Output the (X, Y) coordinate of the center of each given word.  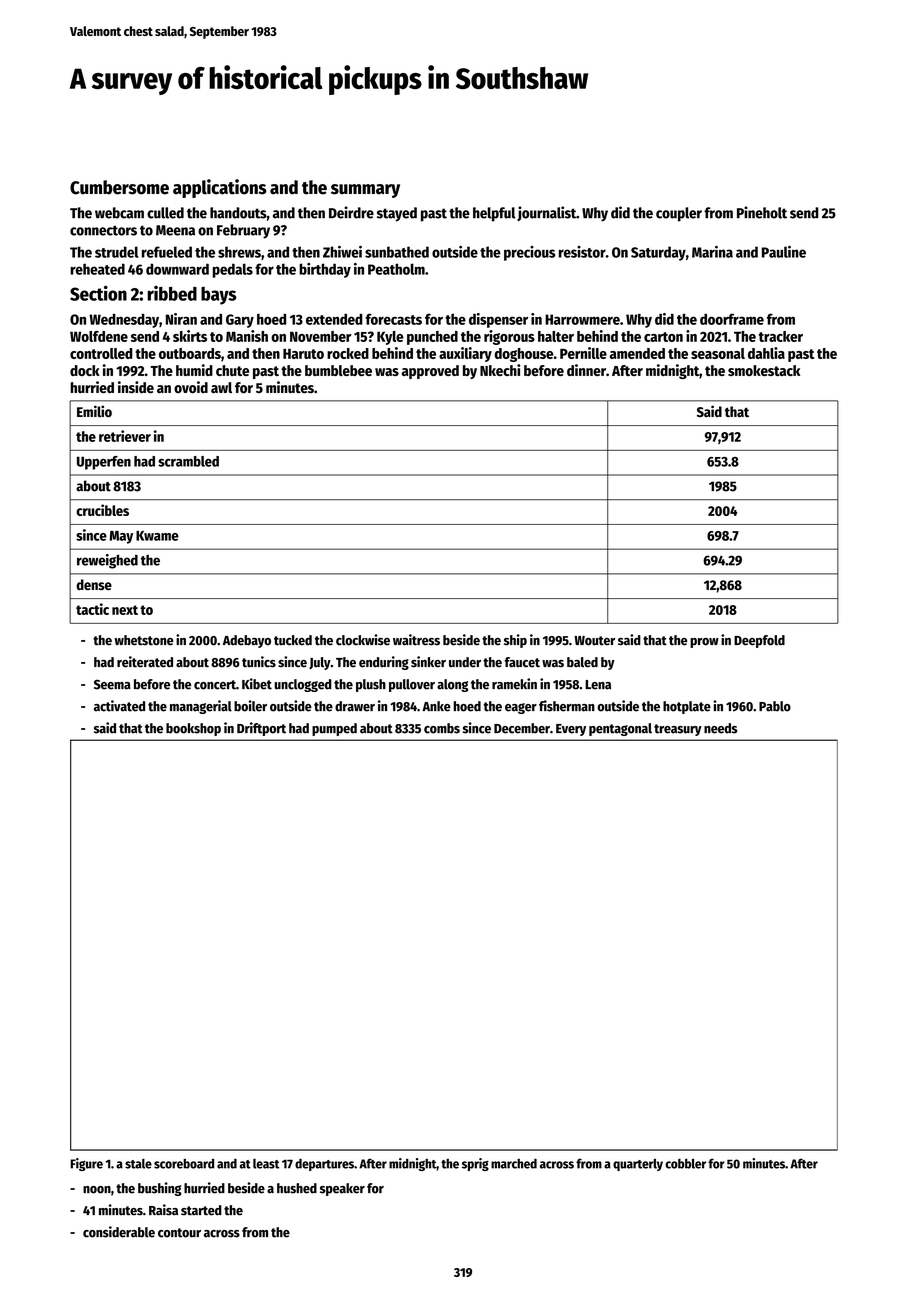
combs (442, 728)
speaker (342, 1189)
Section (98, 293)
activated (119, 706)
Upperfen (104, 463)
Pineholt (762, 212)
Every (571, 730)
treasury (678, 730)
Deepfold (759, 641)
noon (97, 1190)
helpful (494, 214)
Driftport (261, 729)
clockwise (363, 640)
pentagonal (620, 729)
